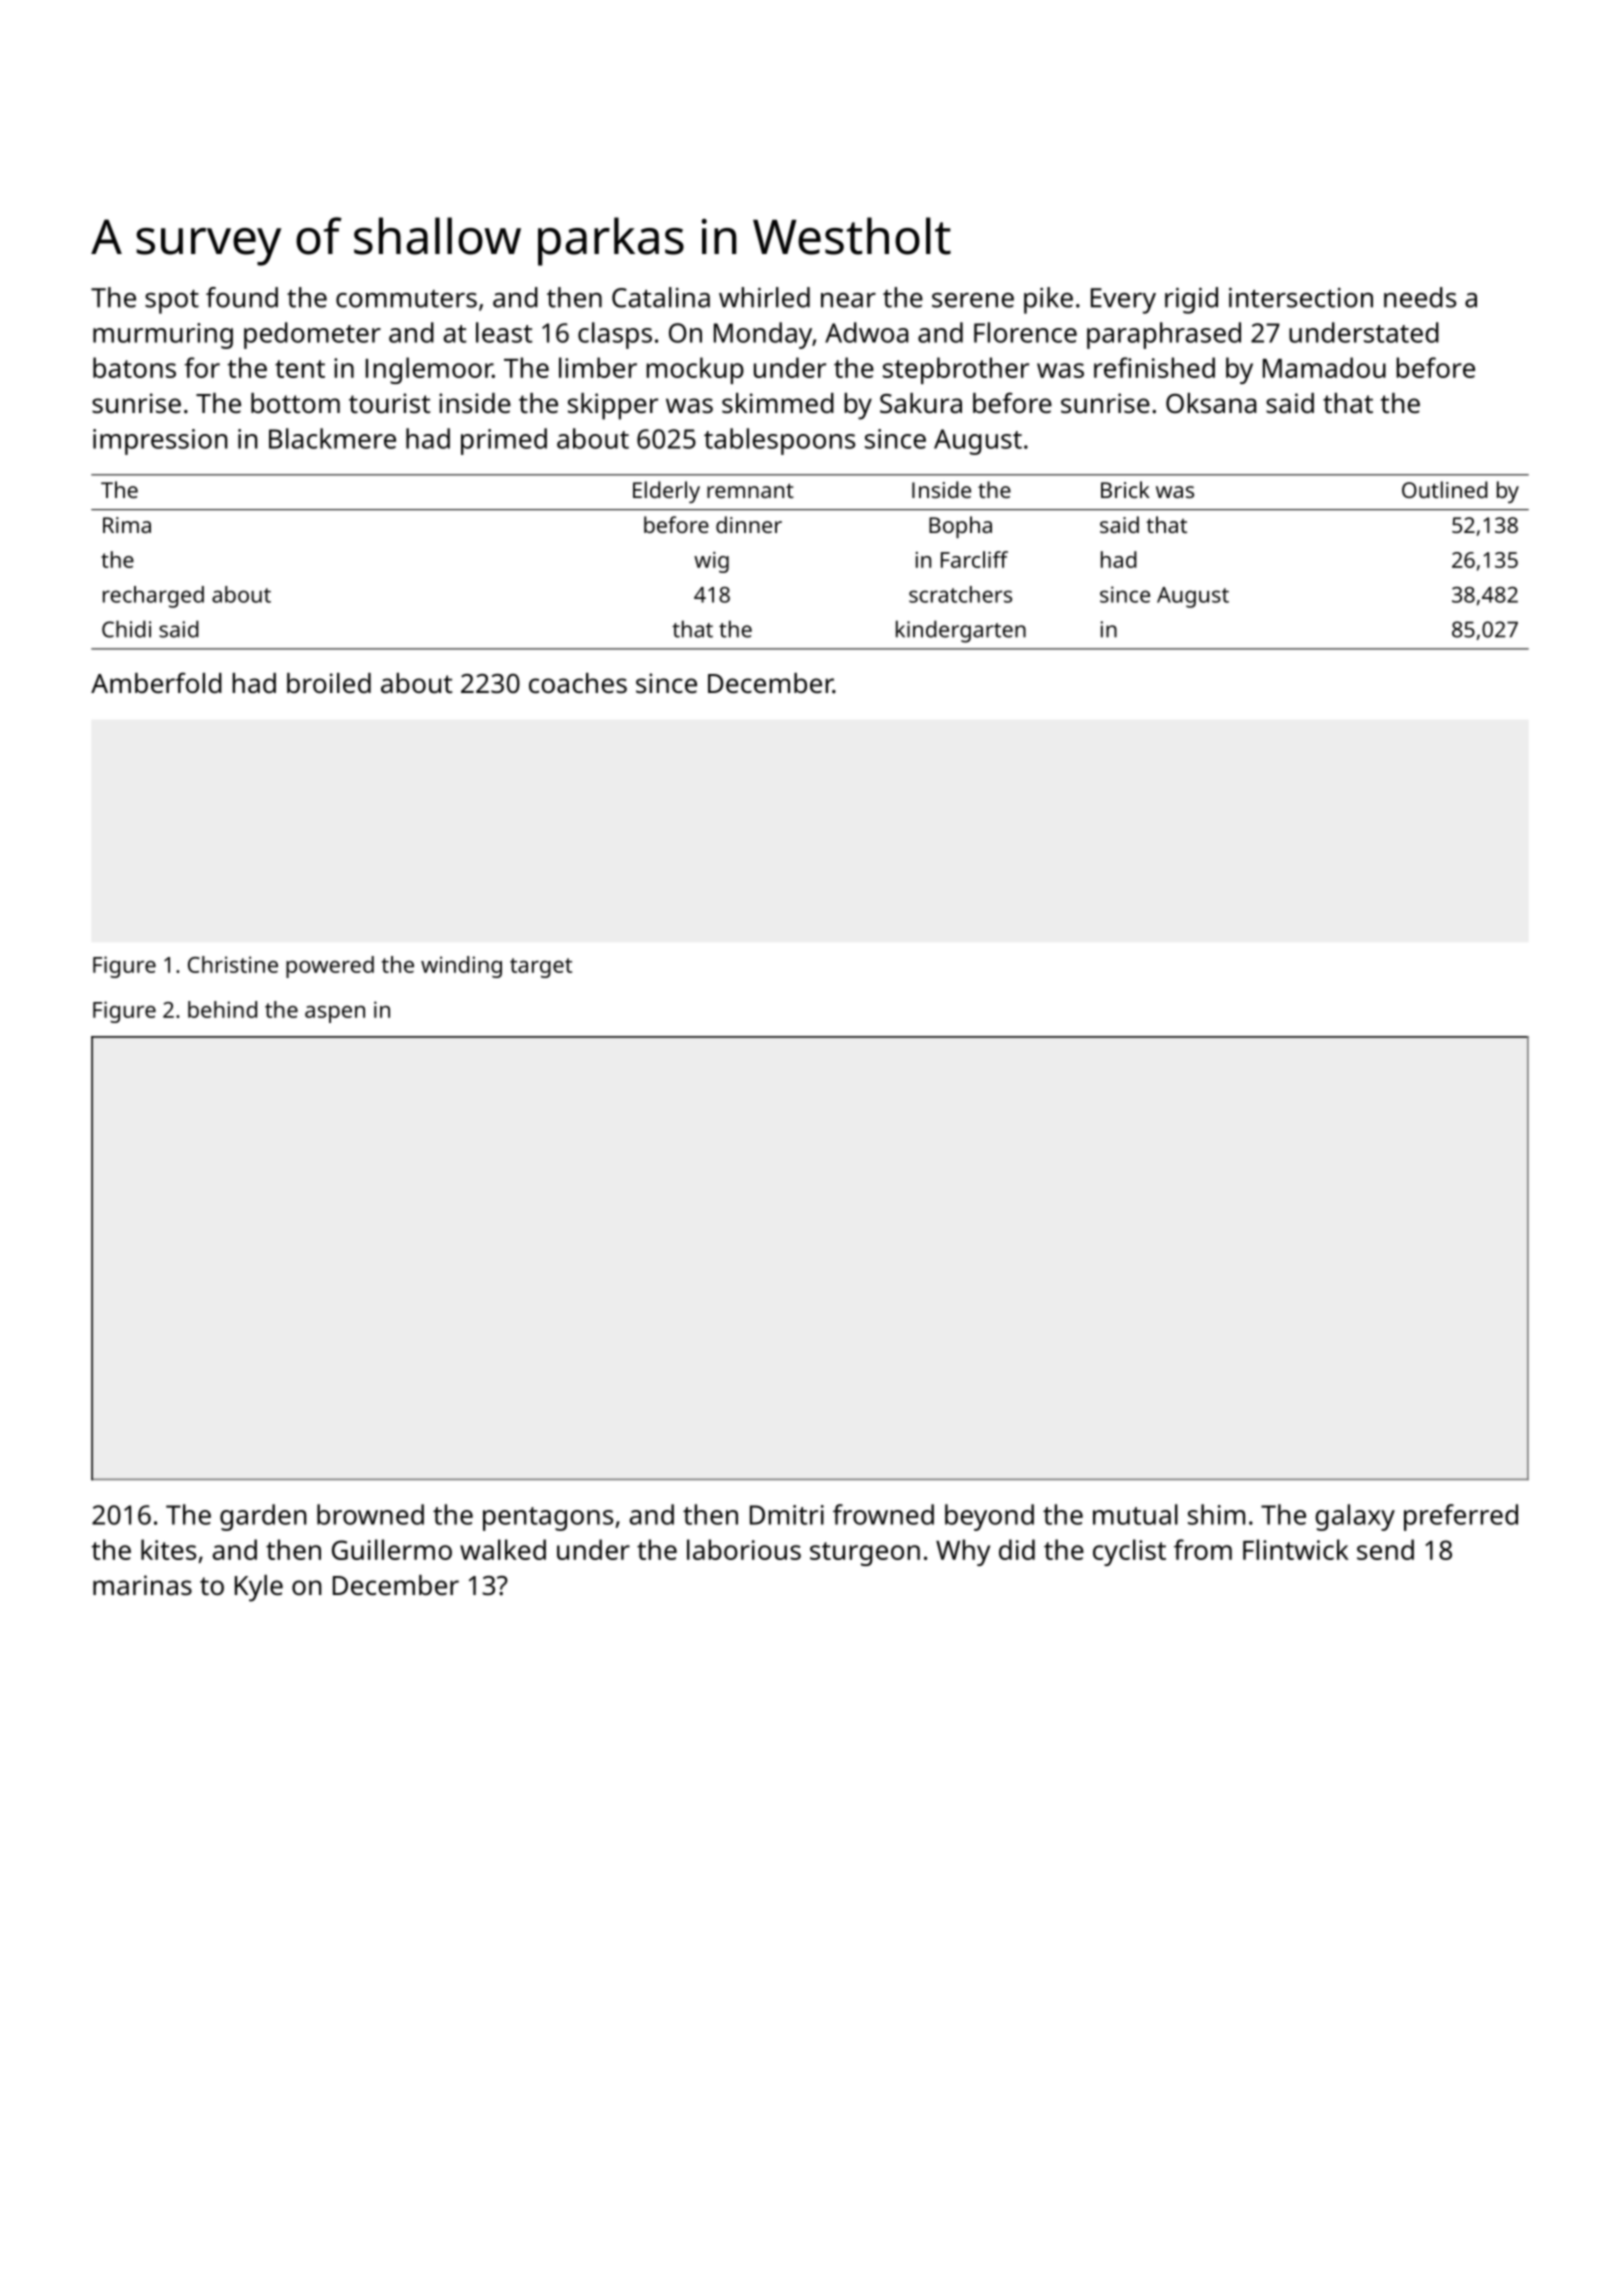 The image size is (1620, 2292). What do you see at coordinates (1216, 1514) in the document?
I see `shim` at bounding box center [1216, 1514].
